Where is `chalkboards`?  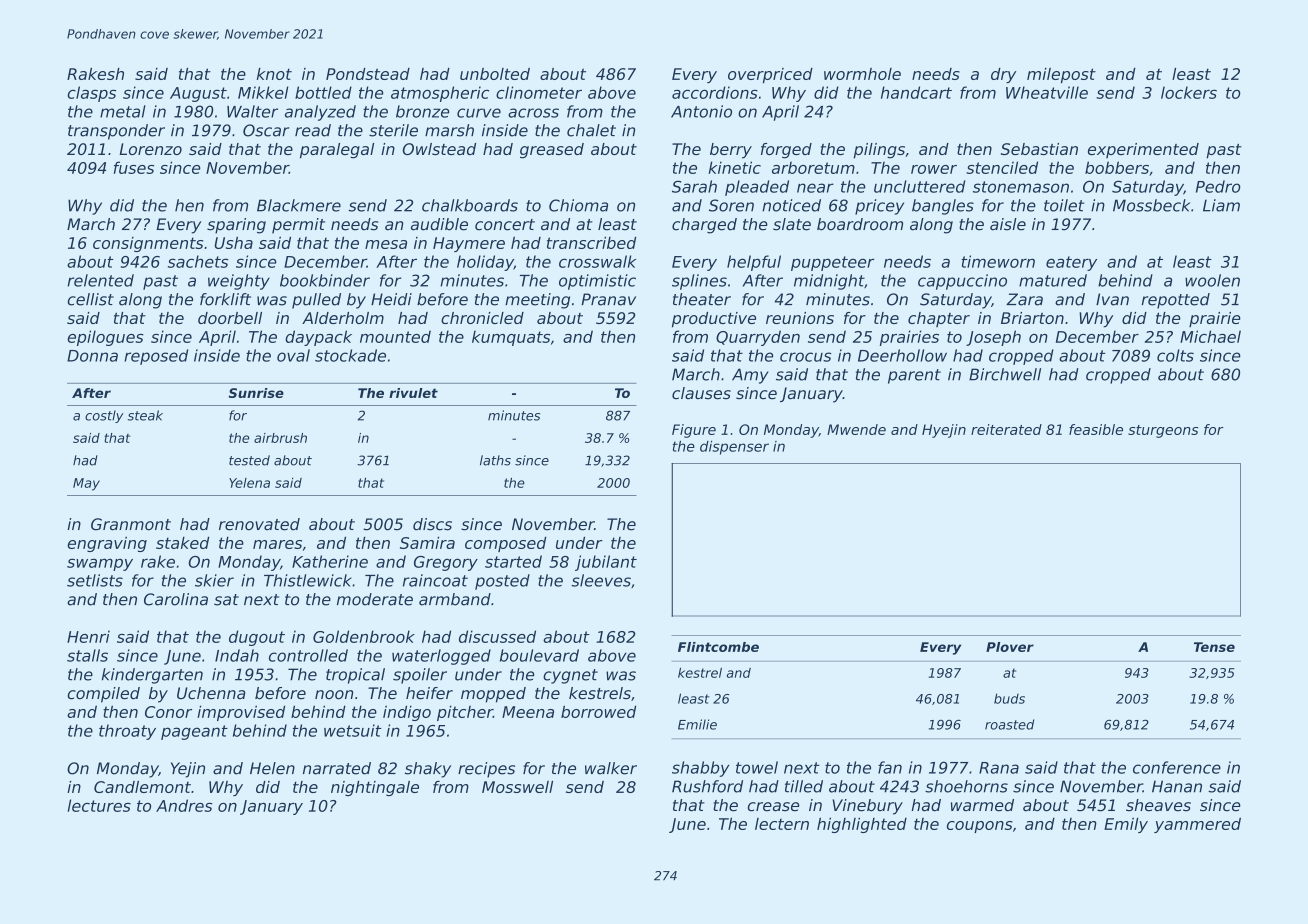
chalkboards is located at coordinates (470, 205).
